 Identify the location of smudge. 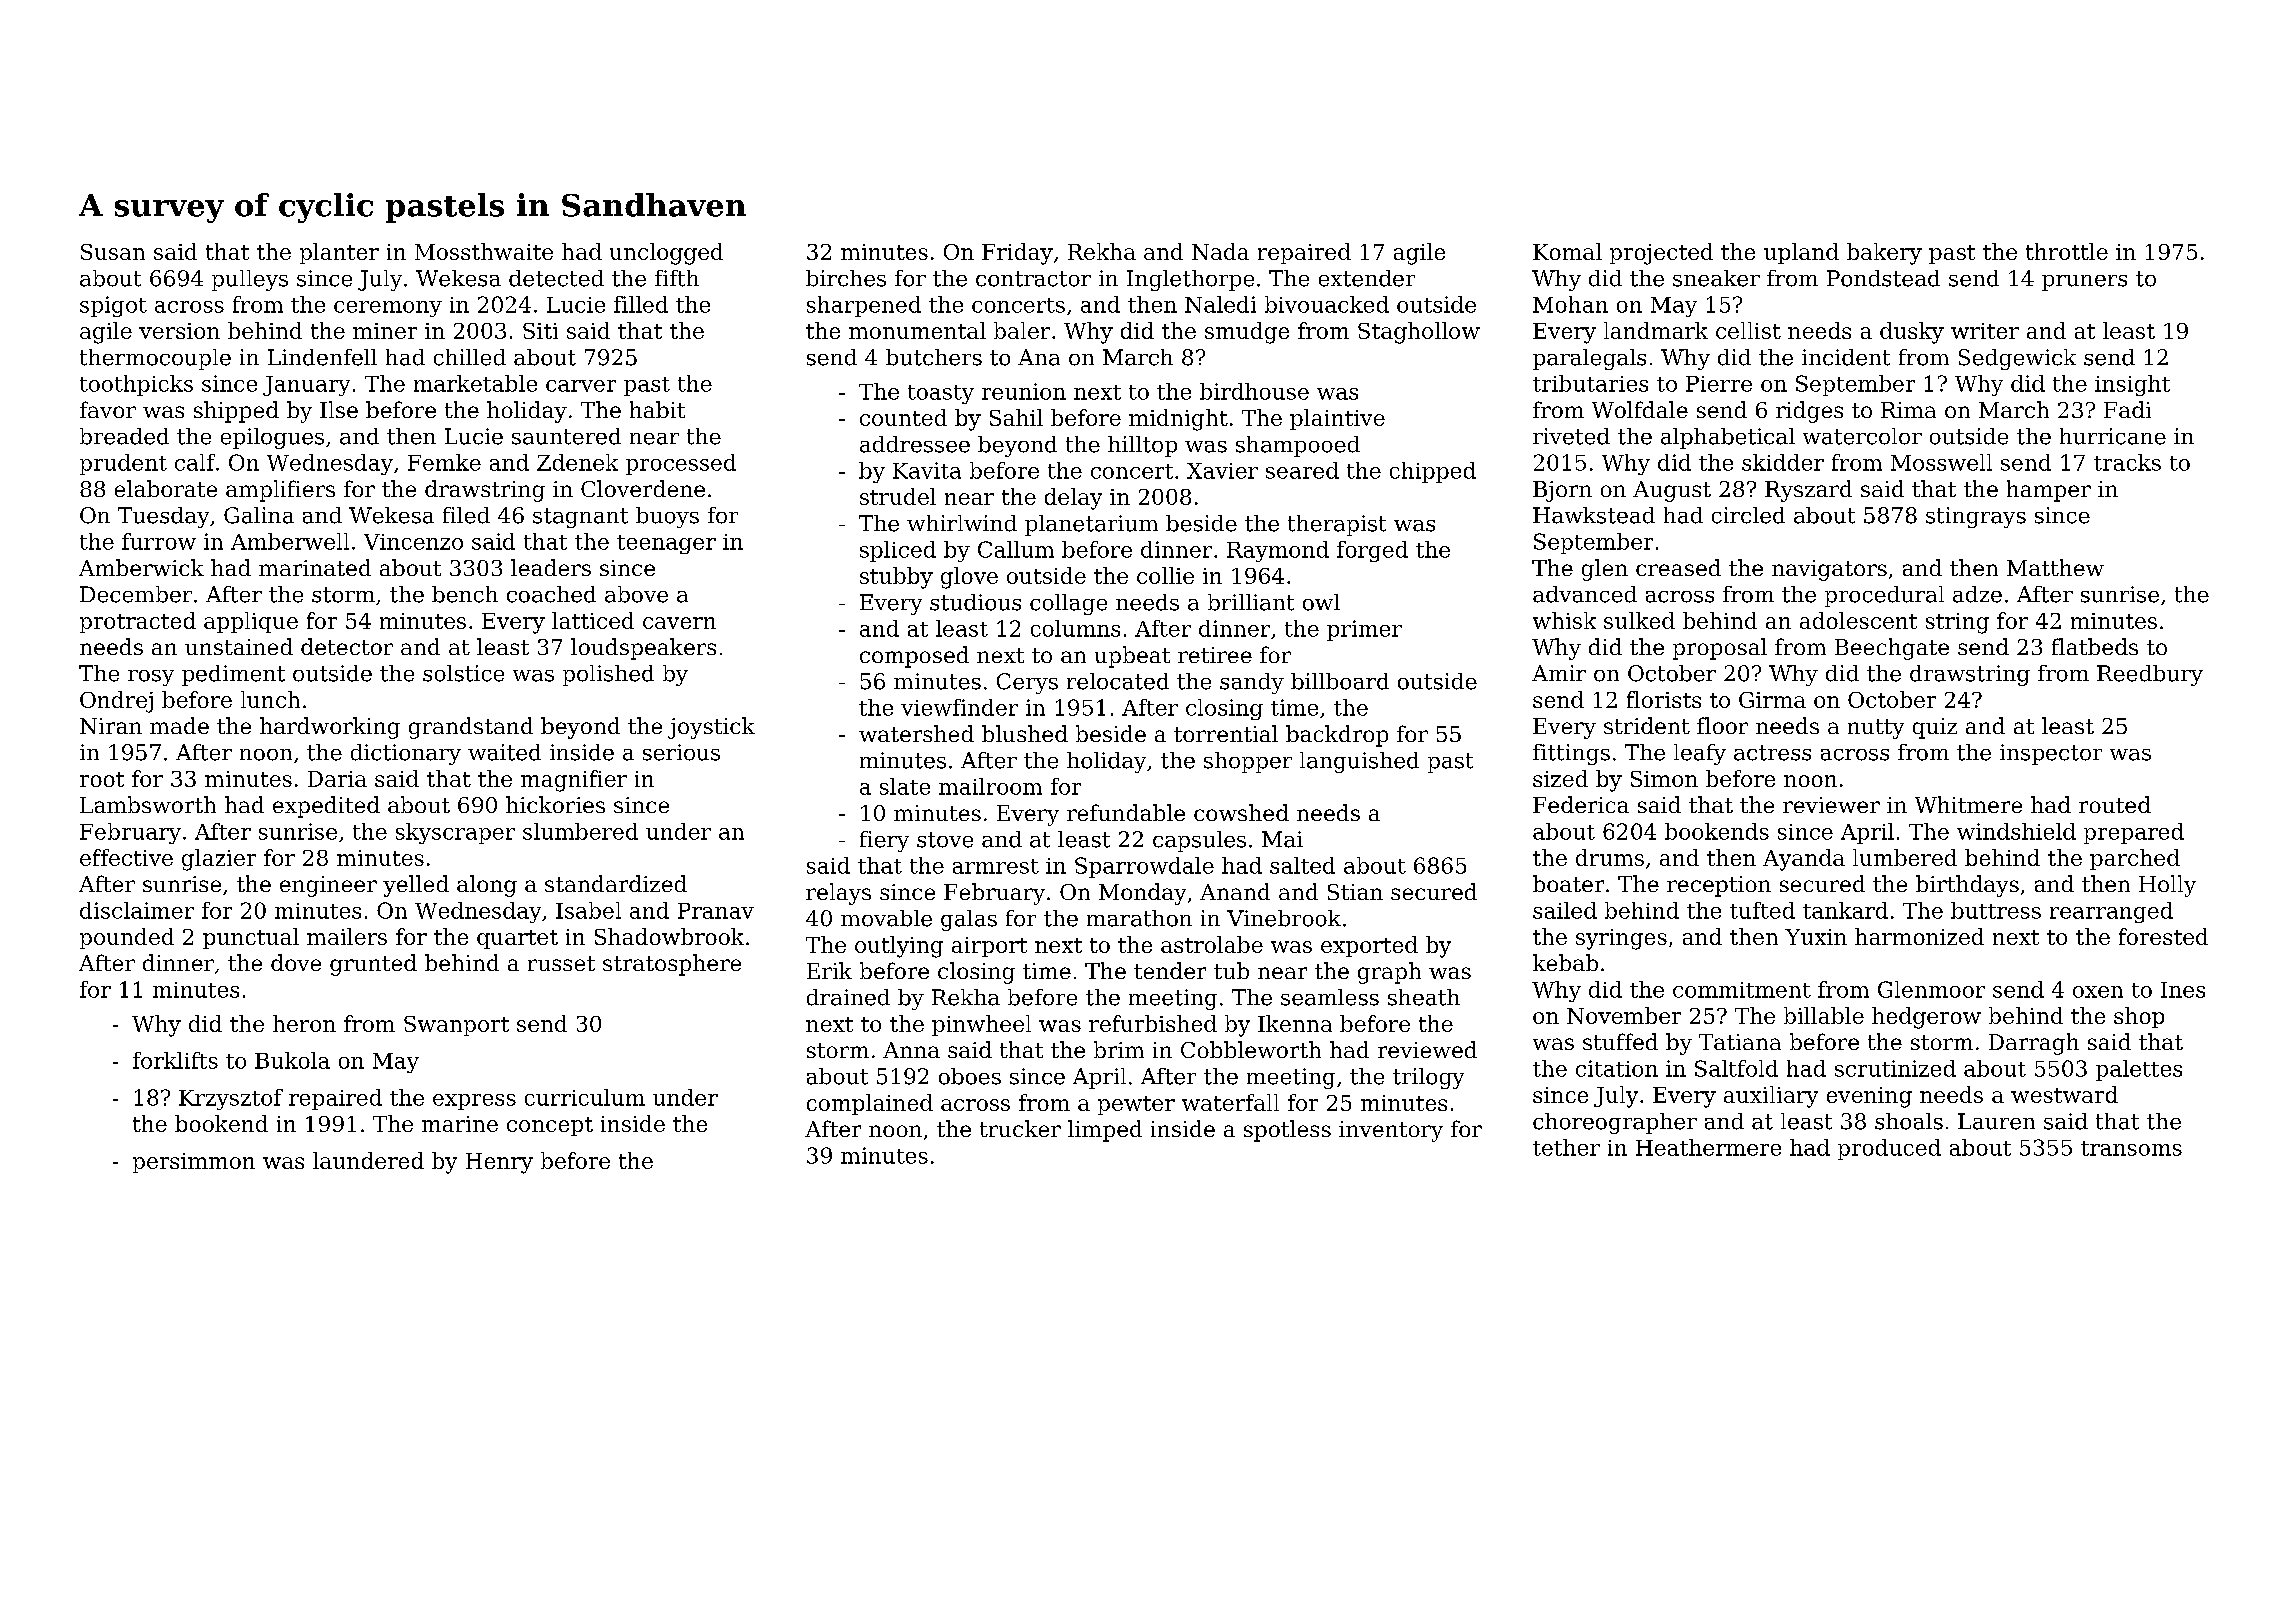
(1247, 333).
